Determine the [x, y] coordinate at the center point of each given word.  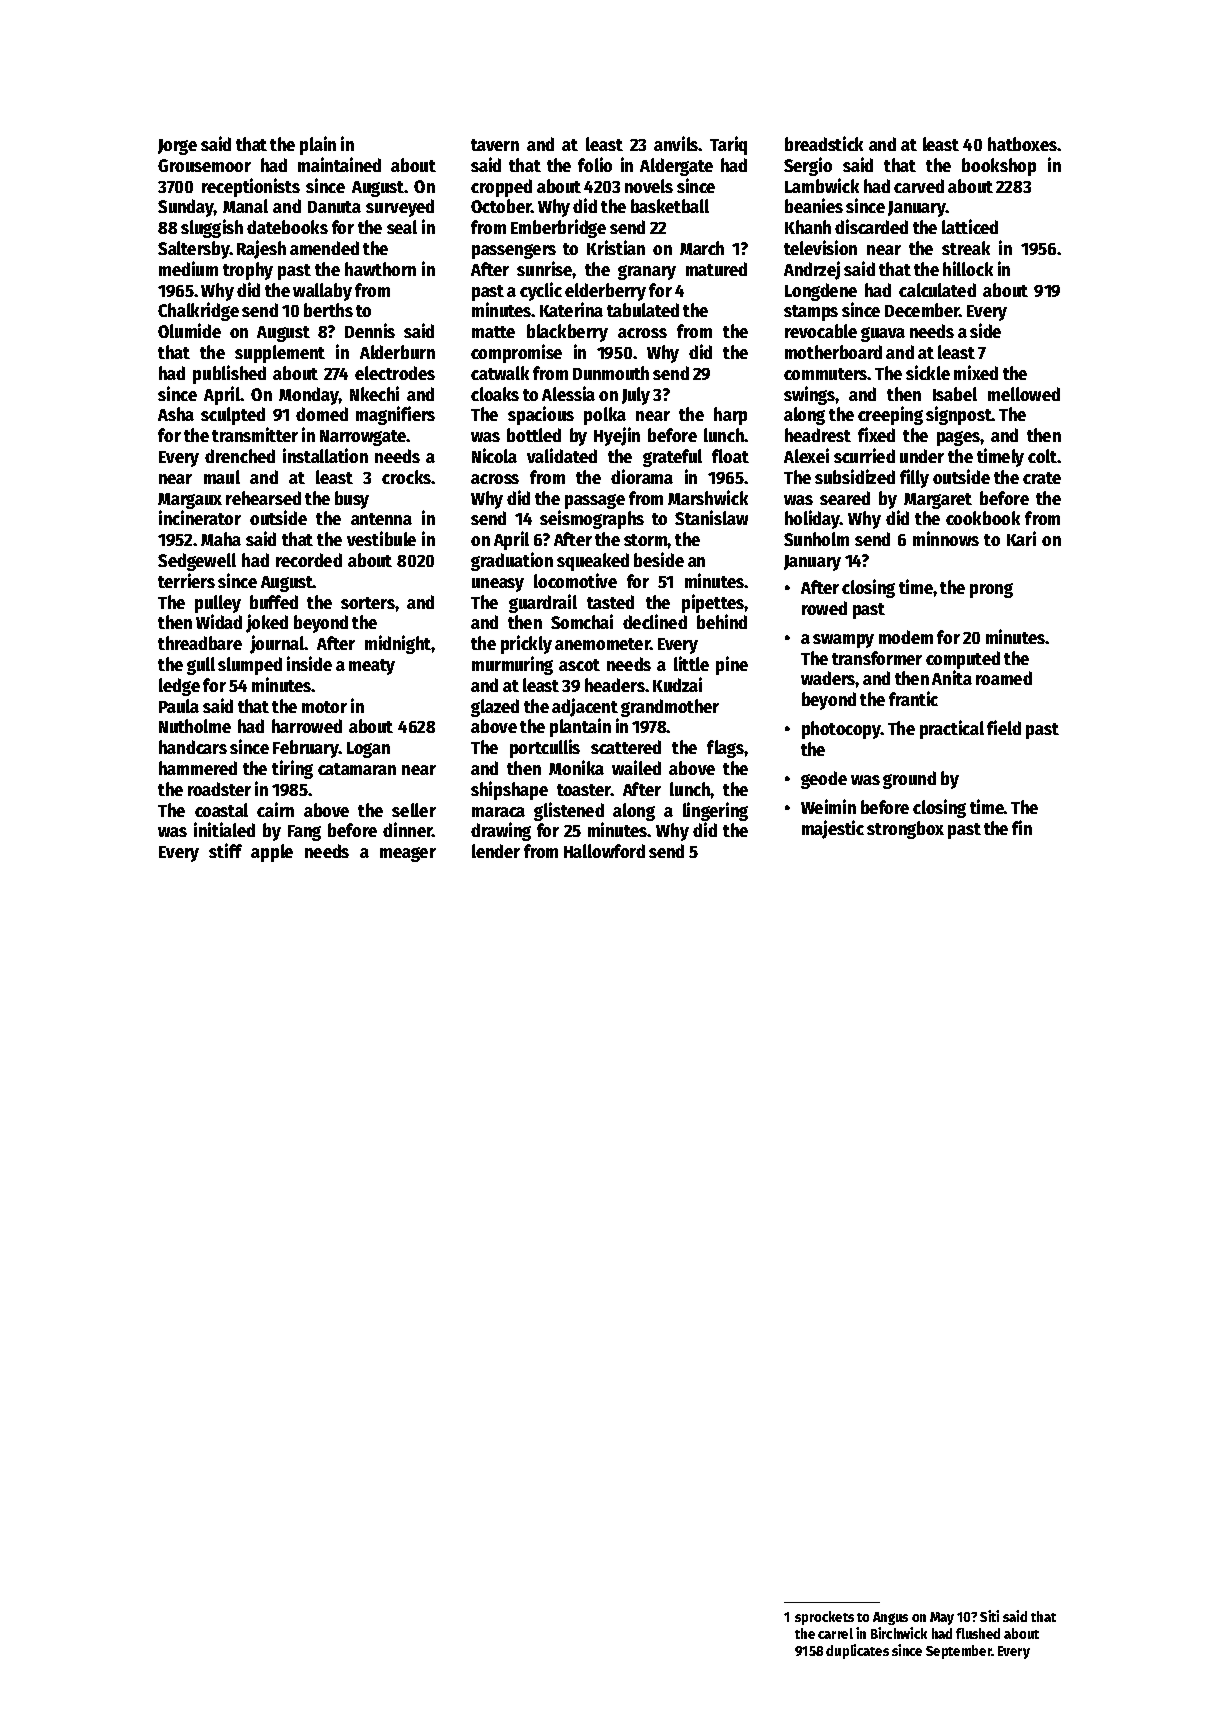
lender [496, 851]
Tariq [728, 145]
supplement [280, 354]
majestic [833, 829]
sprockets [824, 1618]
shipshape [509, 790]
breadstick [824, 143]
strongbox [905, 830]
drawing [501, 831]
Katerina [571, 309]
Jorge [177, 147]
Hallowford [604, 851]
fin [1022, 827]
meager [408, 854]
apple [272, 853]
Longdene [821, 292]
